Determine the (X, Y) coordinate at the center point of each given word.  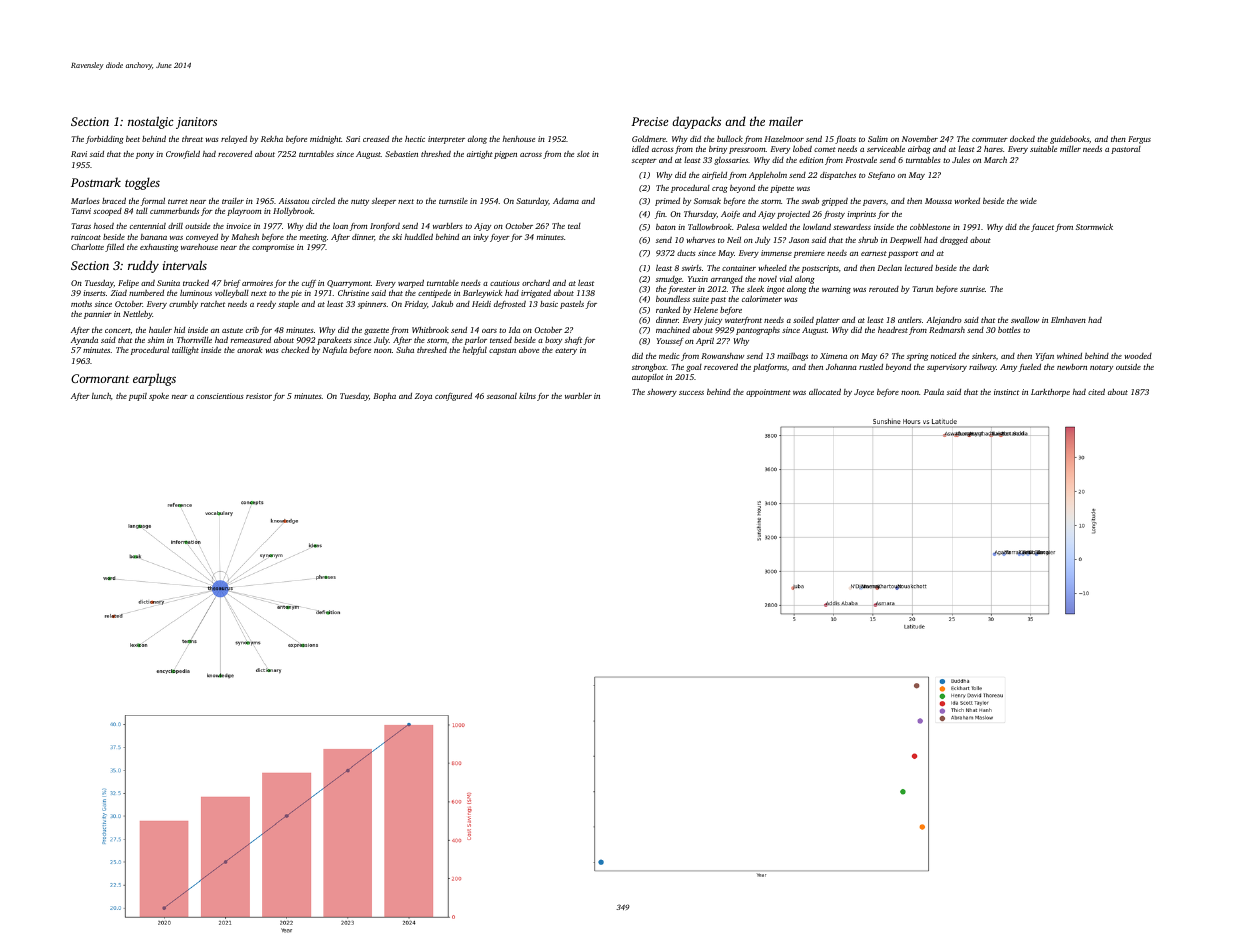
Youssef (670, 342)
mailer (786, 121)
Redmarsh (947, 330)
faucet (1042, 228)
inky (481, 238)
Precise (649, 121)
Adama (566, 201)
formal (153, 202)
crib (252, 330)
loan (340, 226)
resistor (259, 396)
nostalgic (151, 122)
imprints (861, 215)
